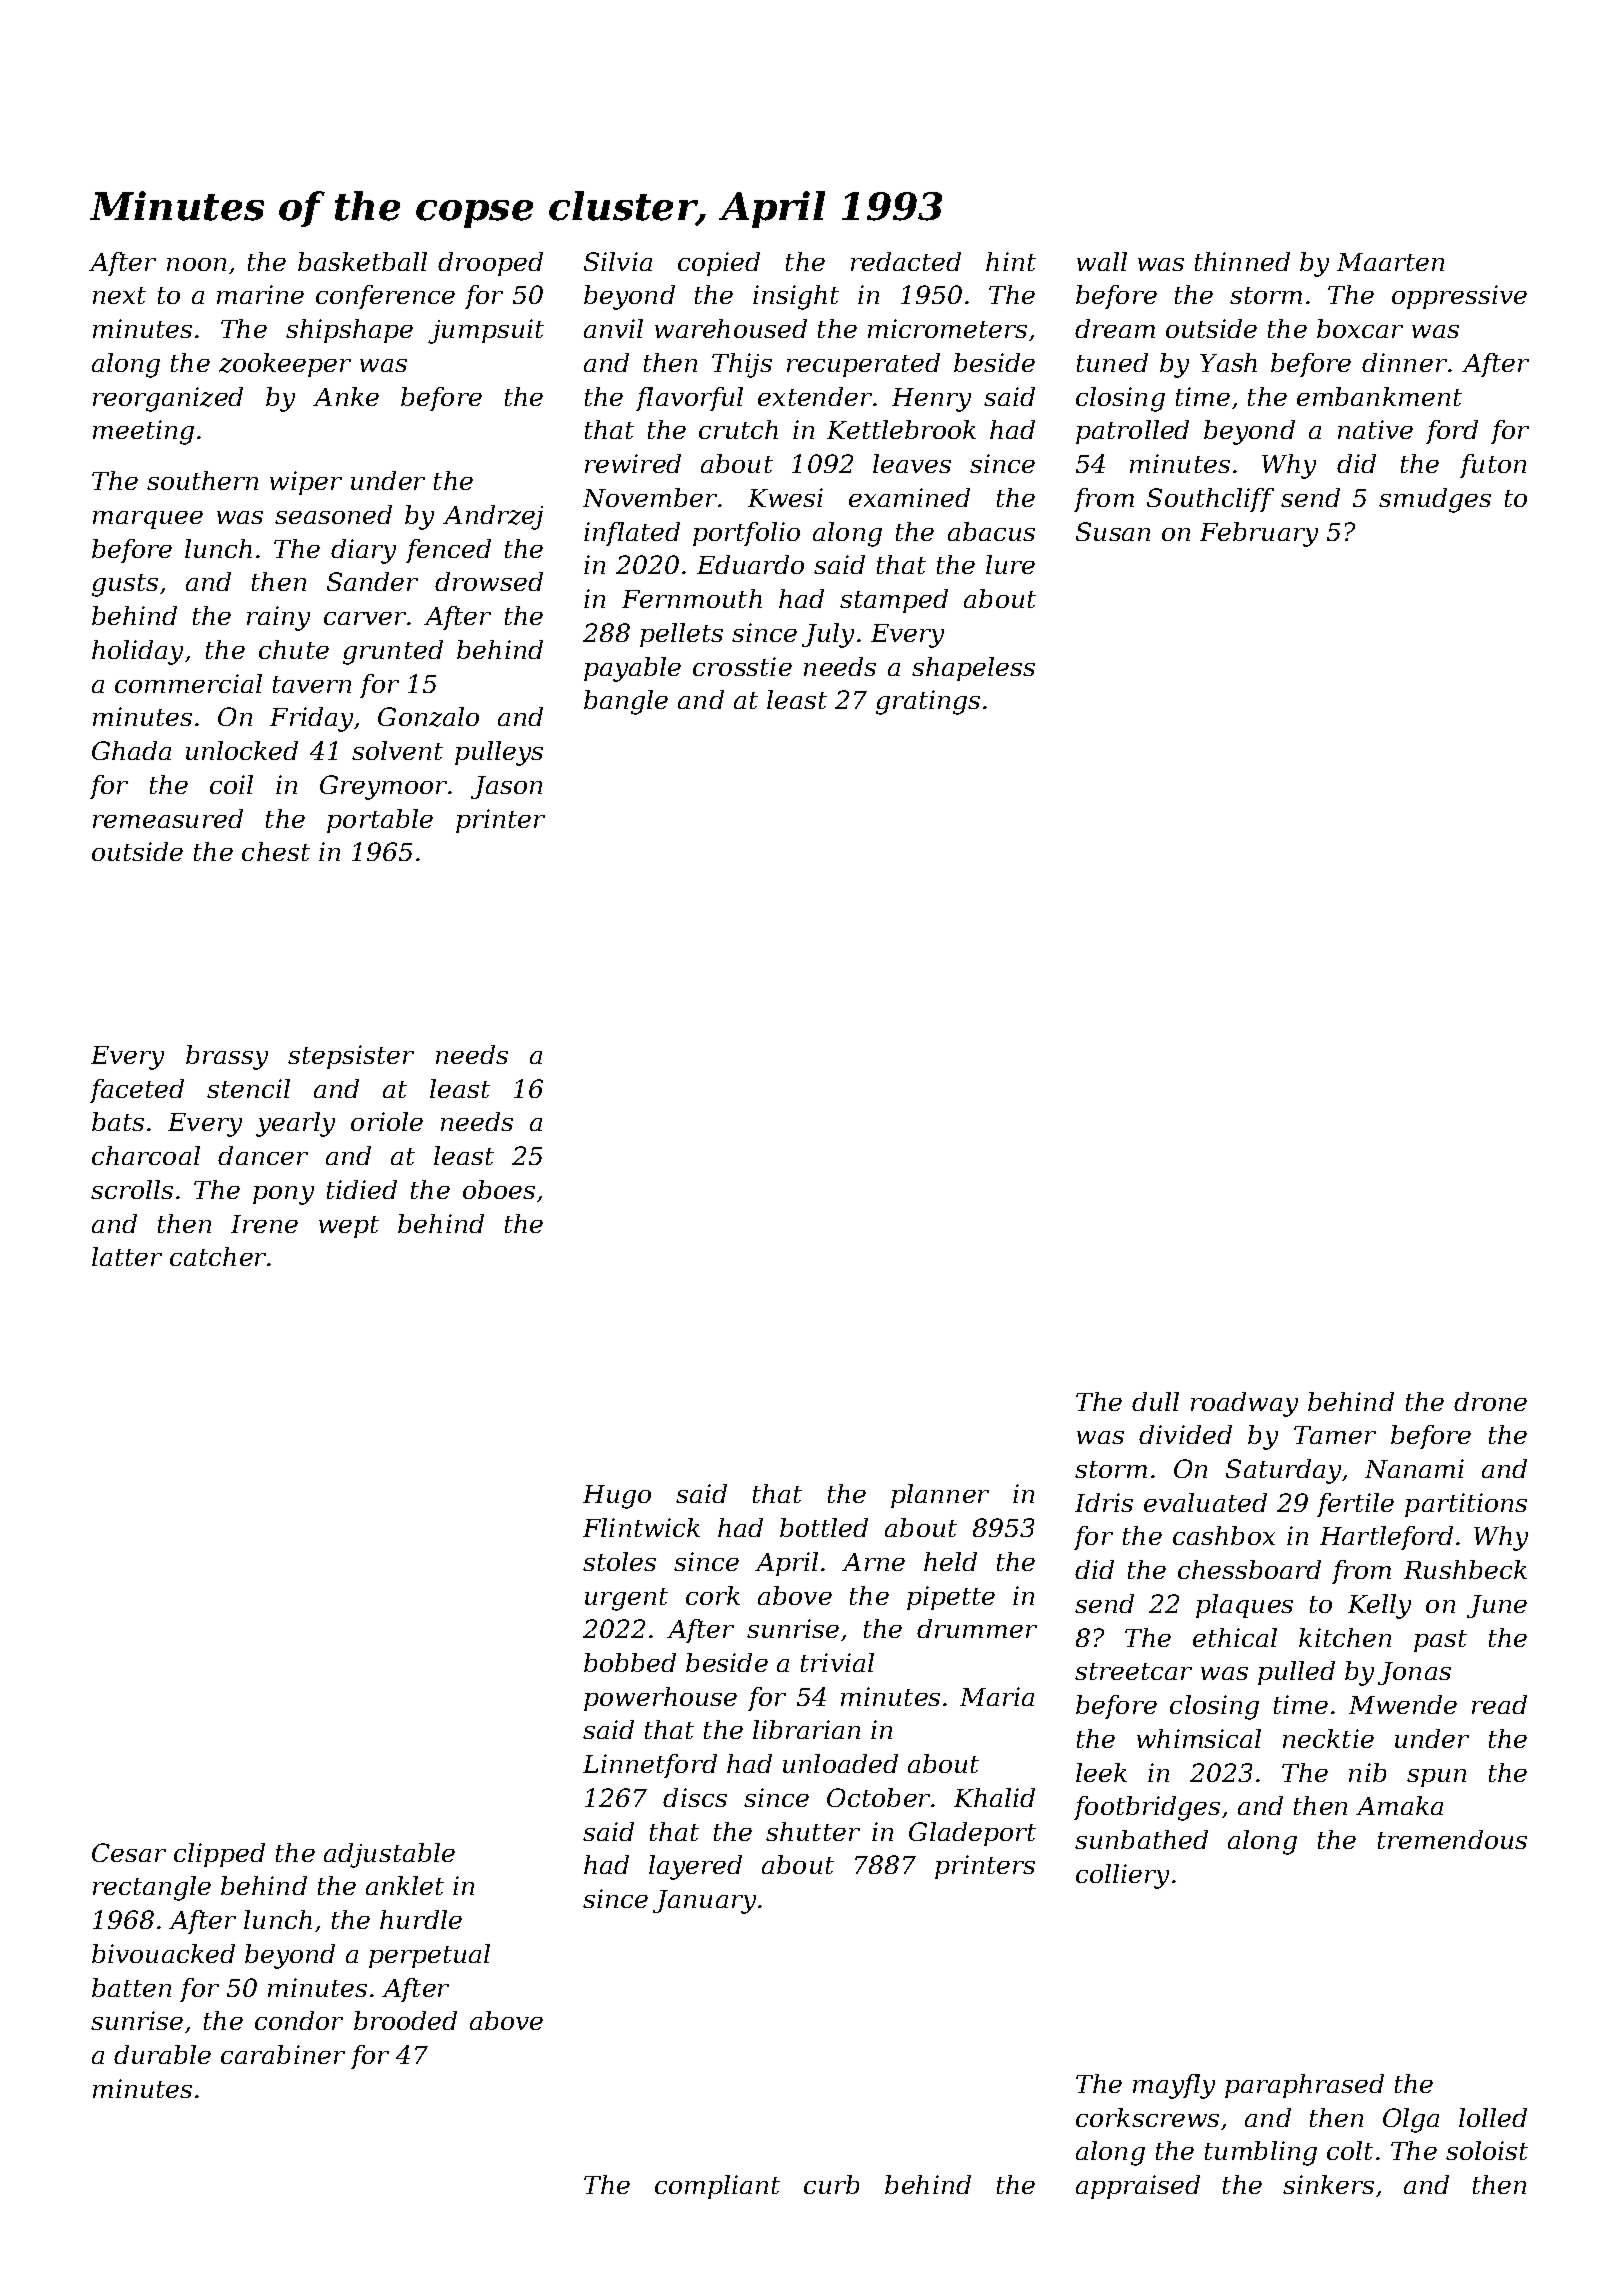 This screenshot has height=2292, width=1620. What do you see at coordinates (840, 1763) in the screenshot?
I see `unloaded` at bounding box center [840, 1763].
